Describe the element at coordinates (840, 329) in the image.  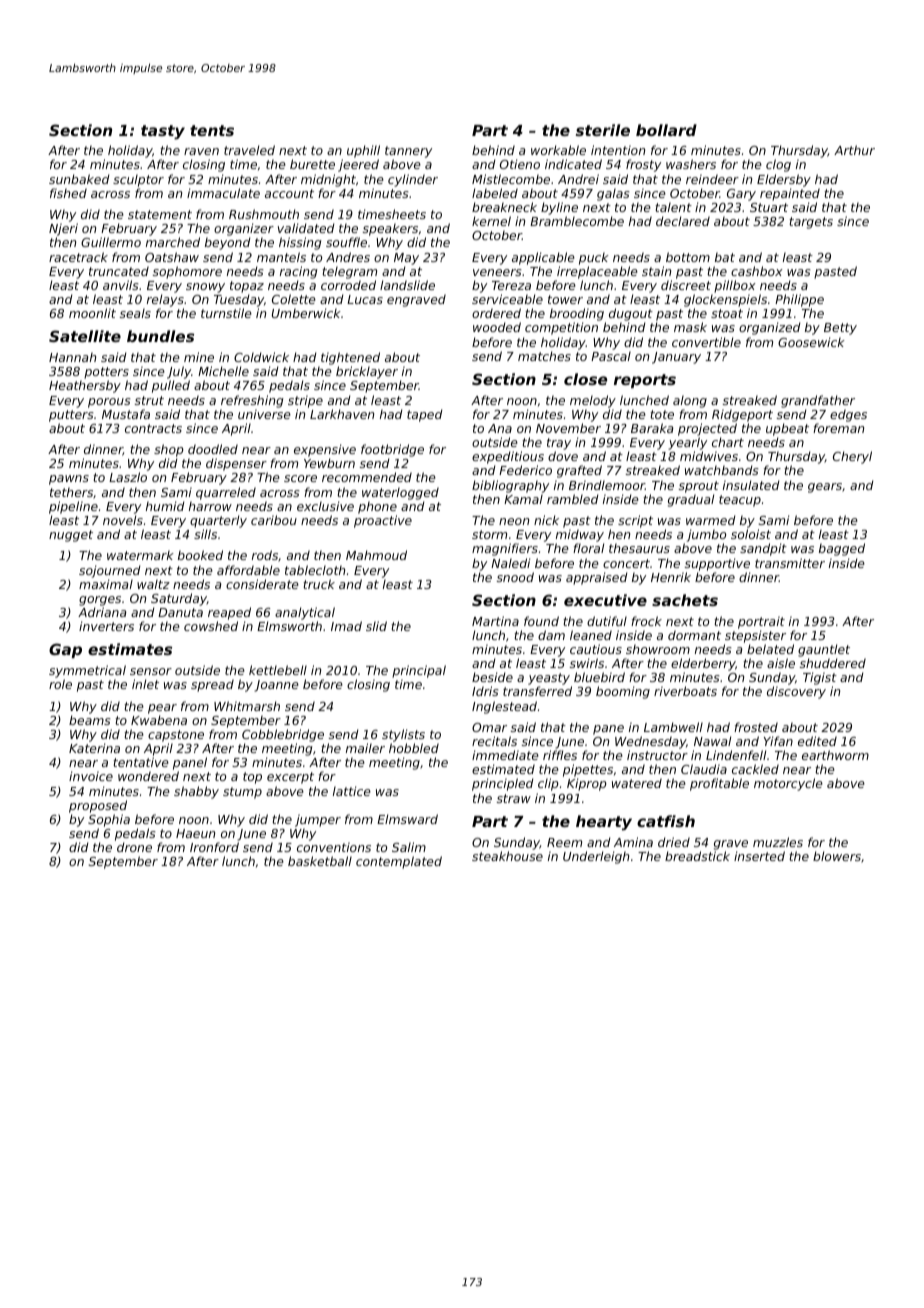
I see `Betty` at that location.
